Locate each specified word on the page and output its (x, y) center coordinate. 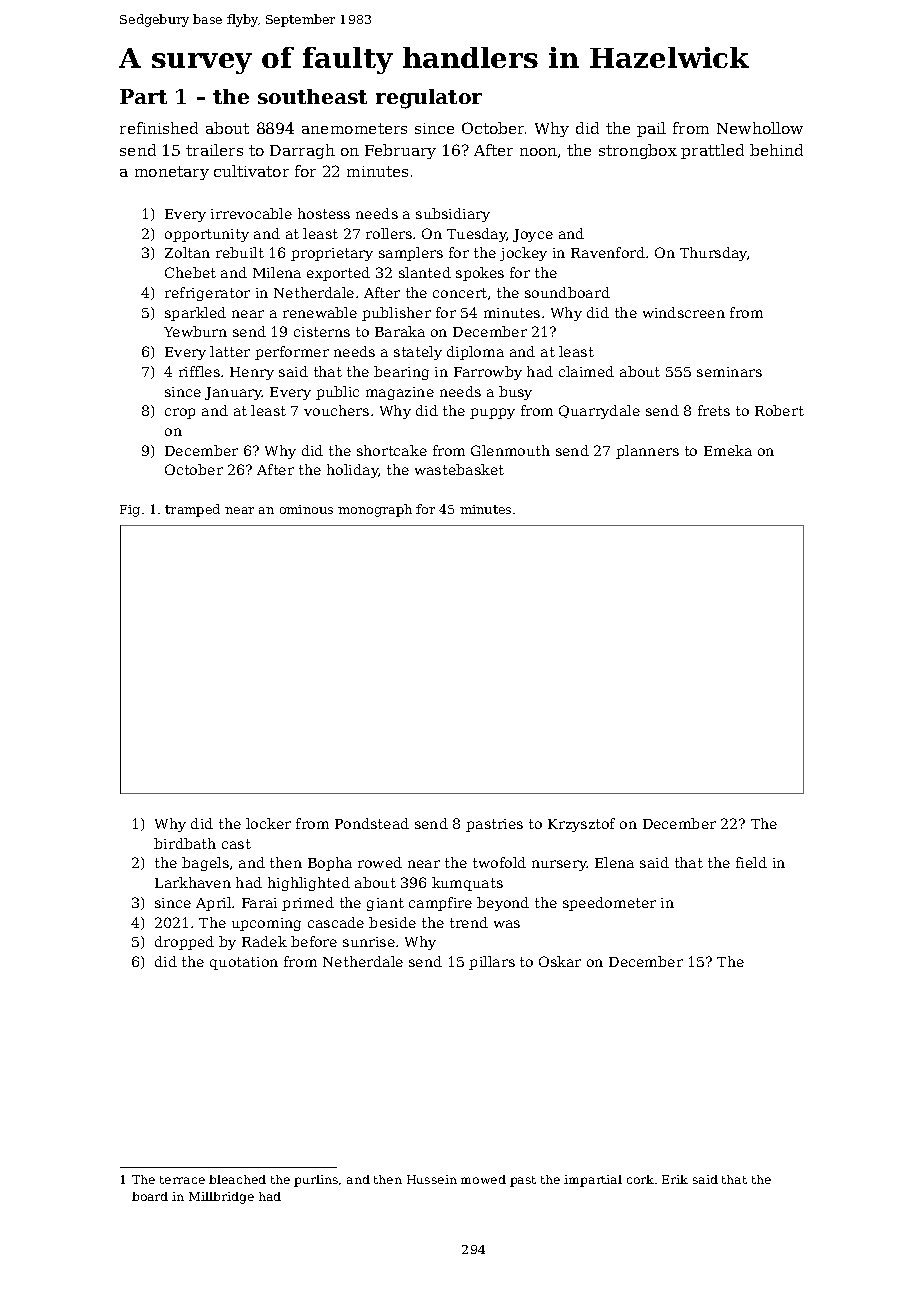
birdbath (185, 843)
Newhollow (760, 128)
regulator (429, 99)
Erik (675, 1179)
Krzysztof (581, 825)
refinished (159, 128)
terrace (182, 1180)
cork (640, 1179)
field (751, 862)
